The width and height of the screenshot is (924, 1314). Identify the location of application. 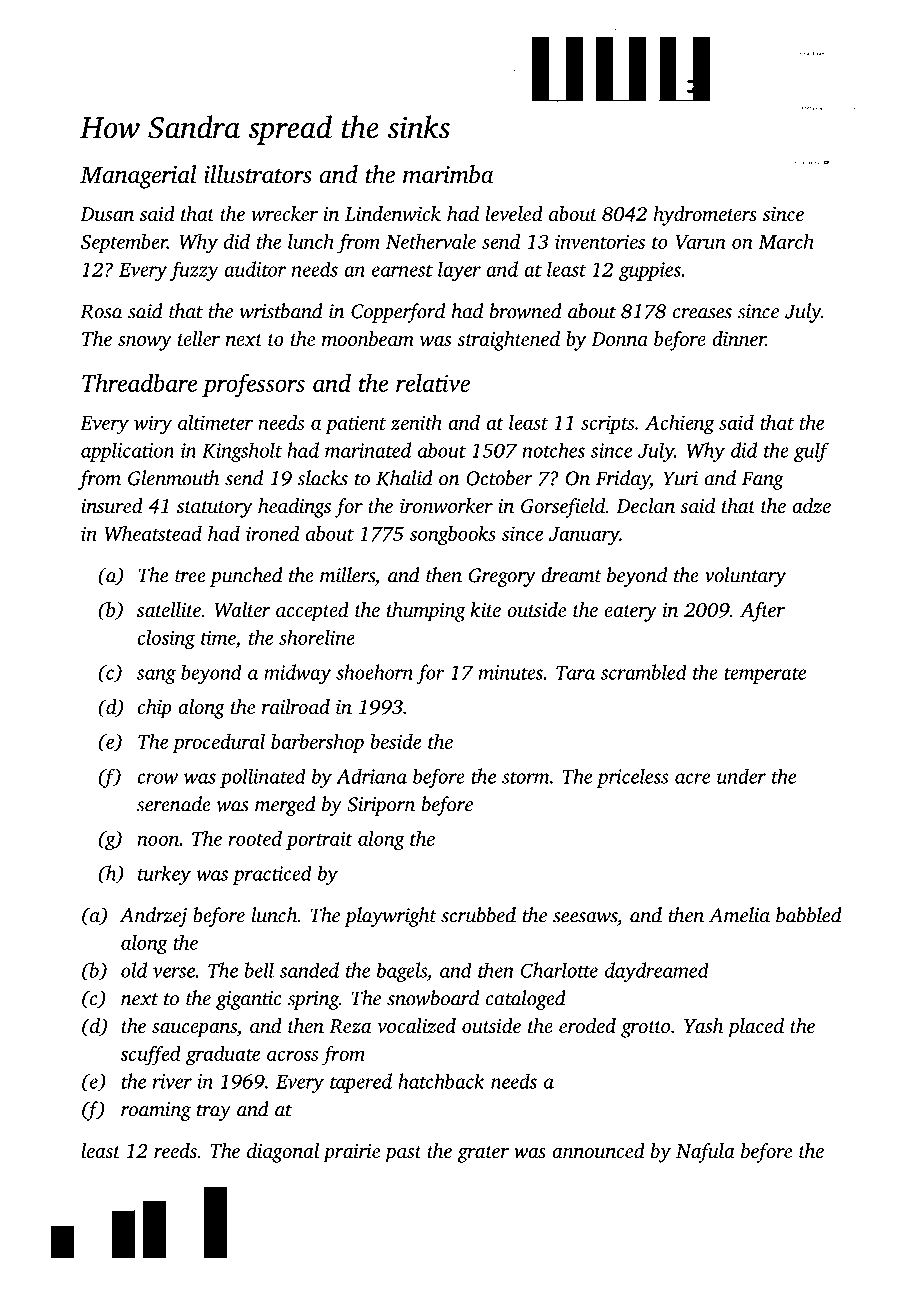
(128, 452).
